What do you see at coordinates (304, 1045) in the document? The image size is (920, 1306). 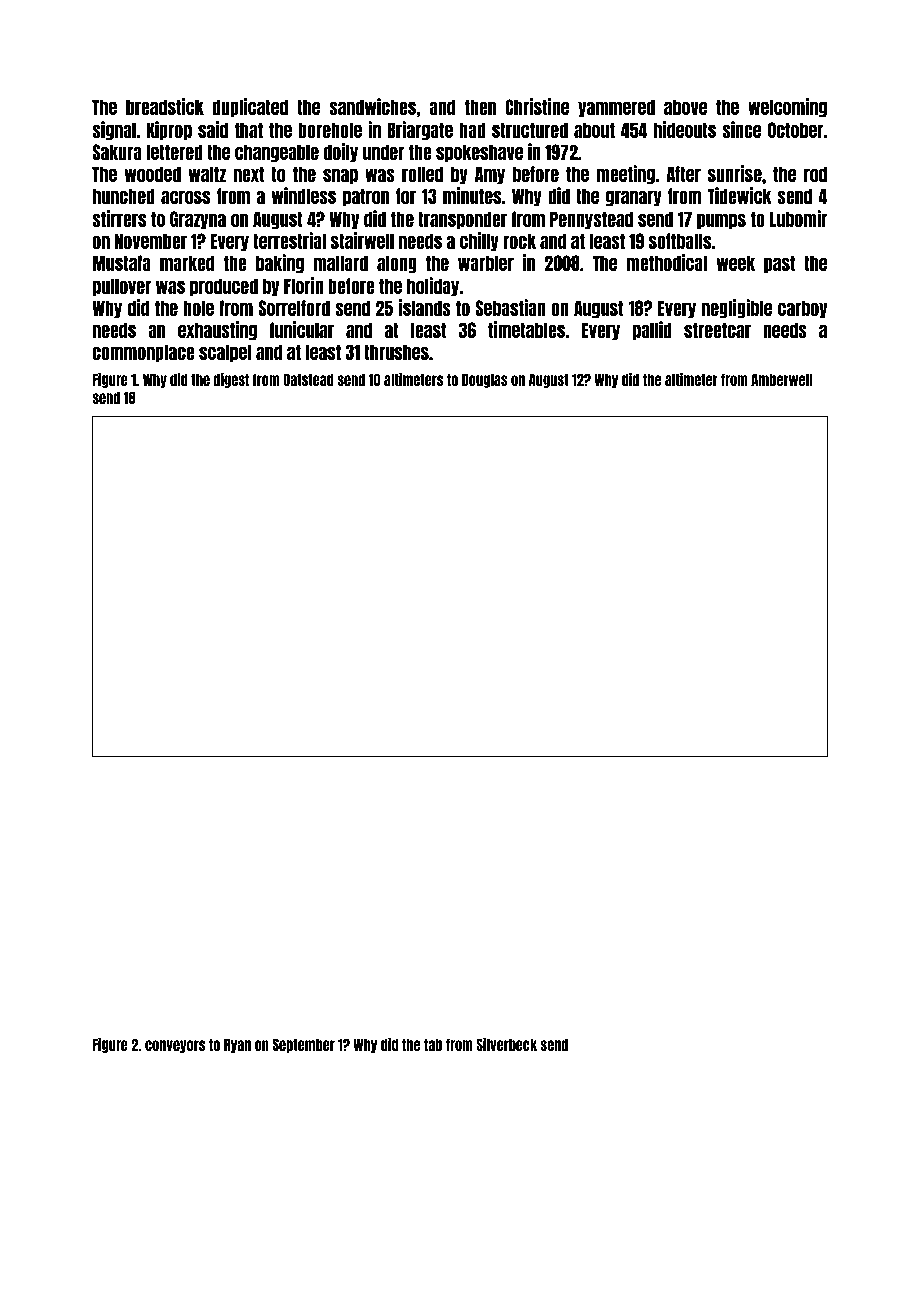 I see `September` at bounding box center [304, 1045].
